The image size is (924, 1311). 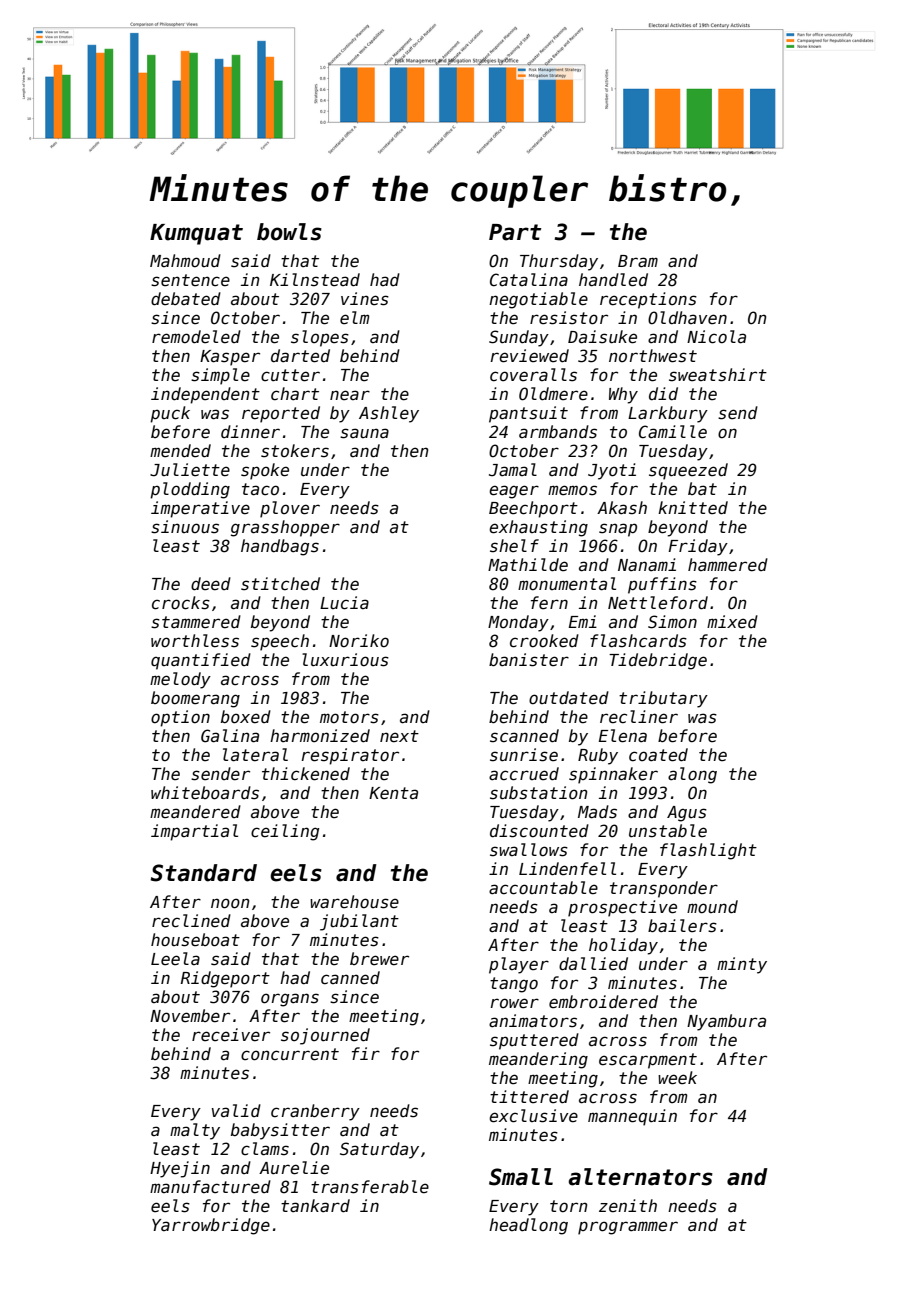 What do you see at coordinates (211, 1226) in the document?
I see `Yarrowbridge` at bounding box center [211, 1226].
